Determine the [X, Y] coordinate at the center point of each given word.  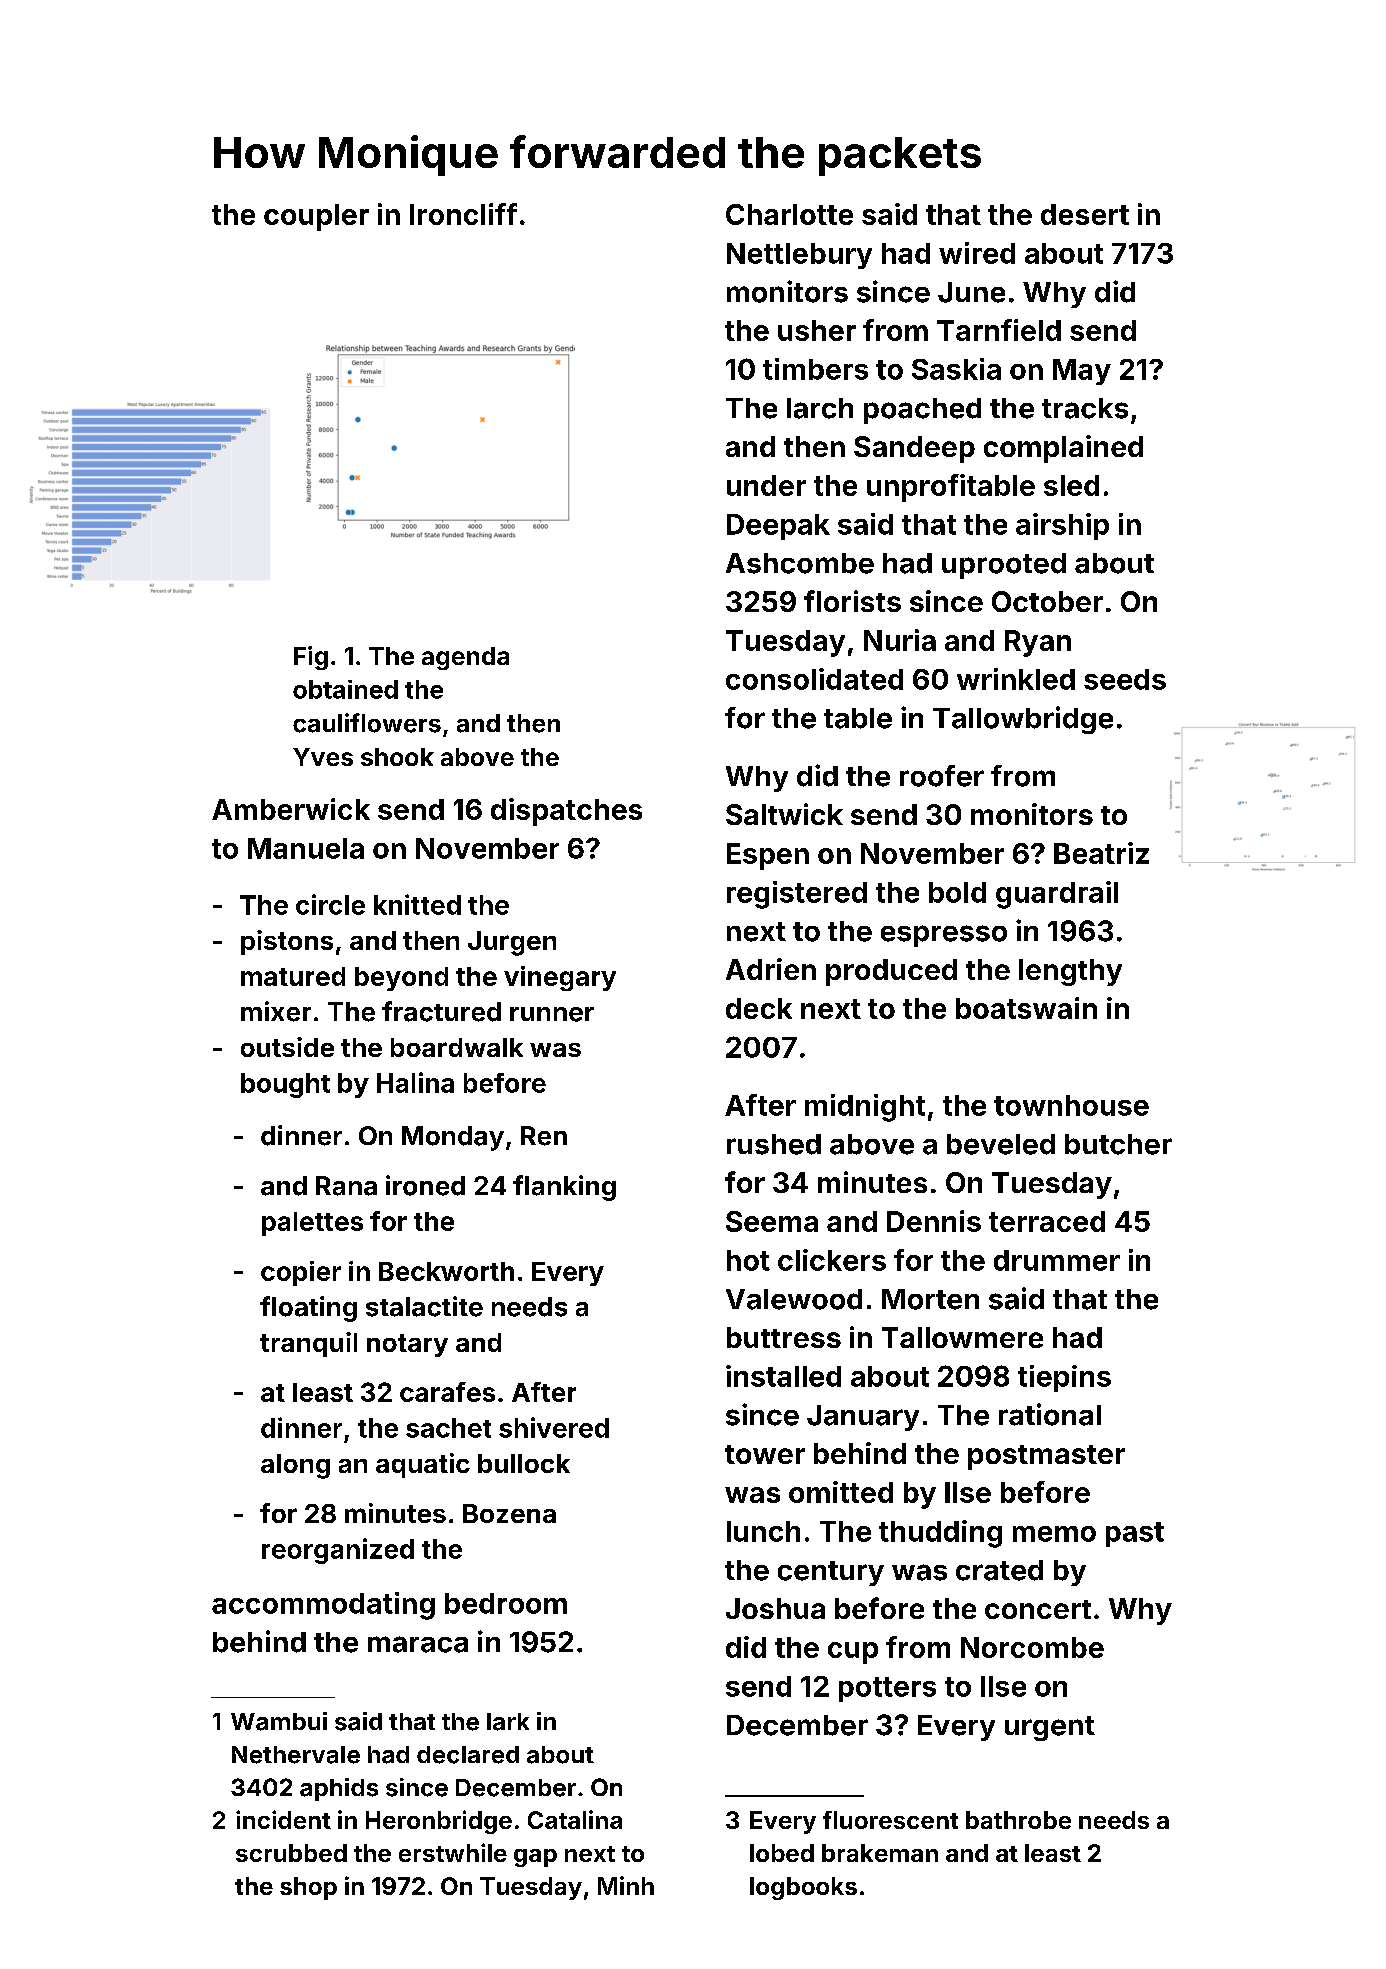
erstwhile [453, 1852]
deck [759, 1008]
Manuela [306, 848]
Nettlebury [799, 256]
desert [1085, 214]
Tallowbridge [1023, 720]
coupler [316, 217]
